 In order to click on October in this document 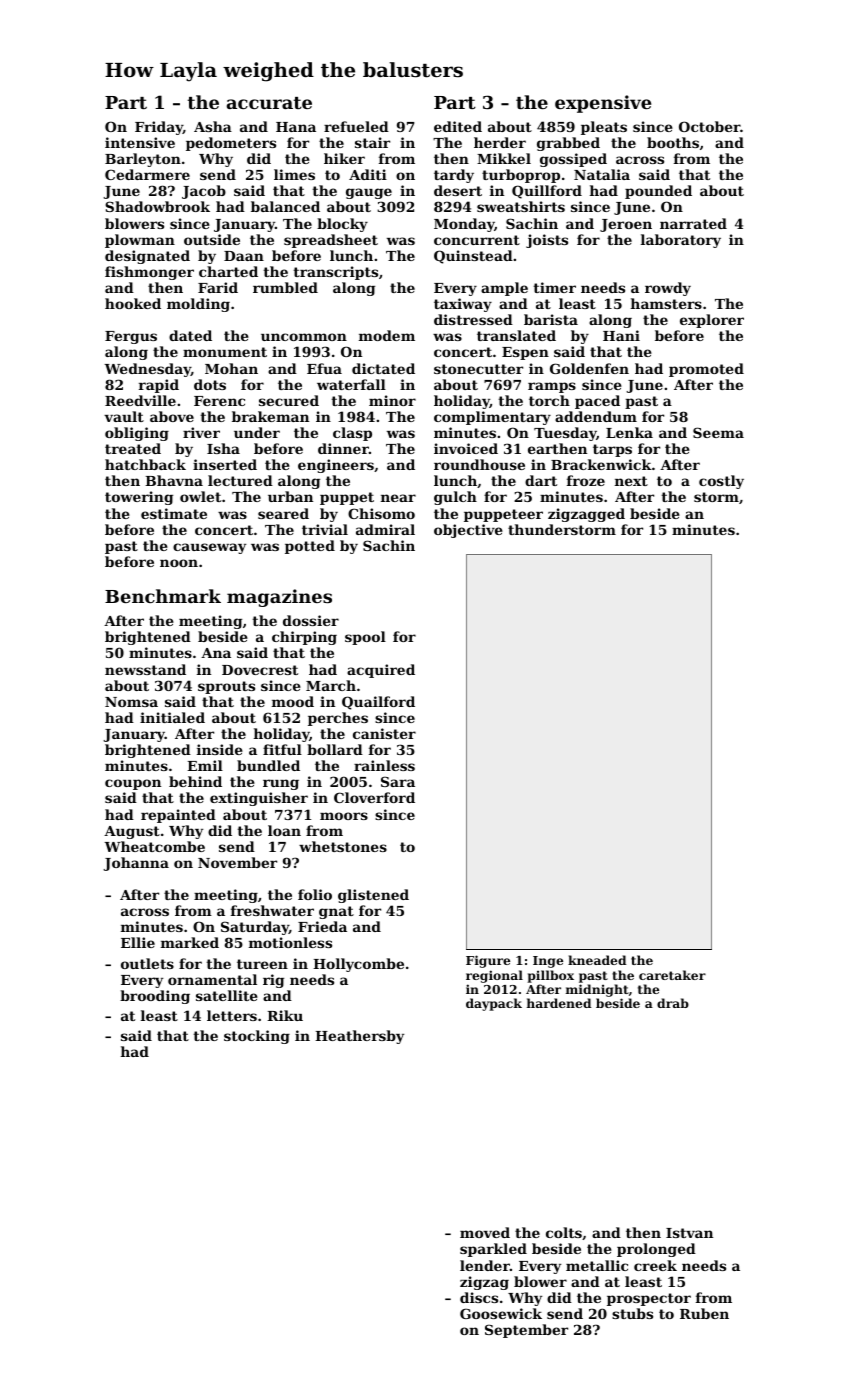, I will do `click(709, 126)`.
